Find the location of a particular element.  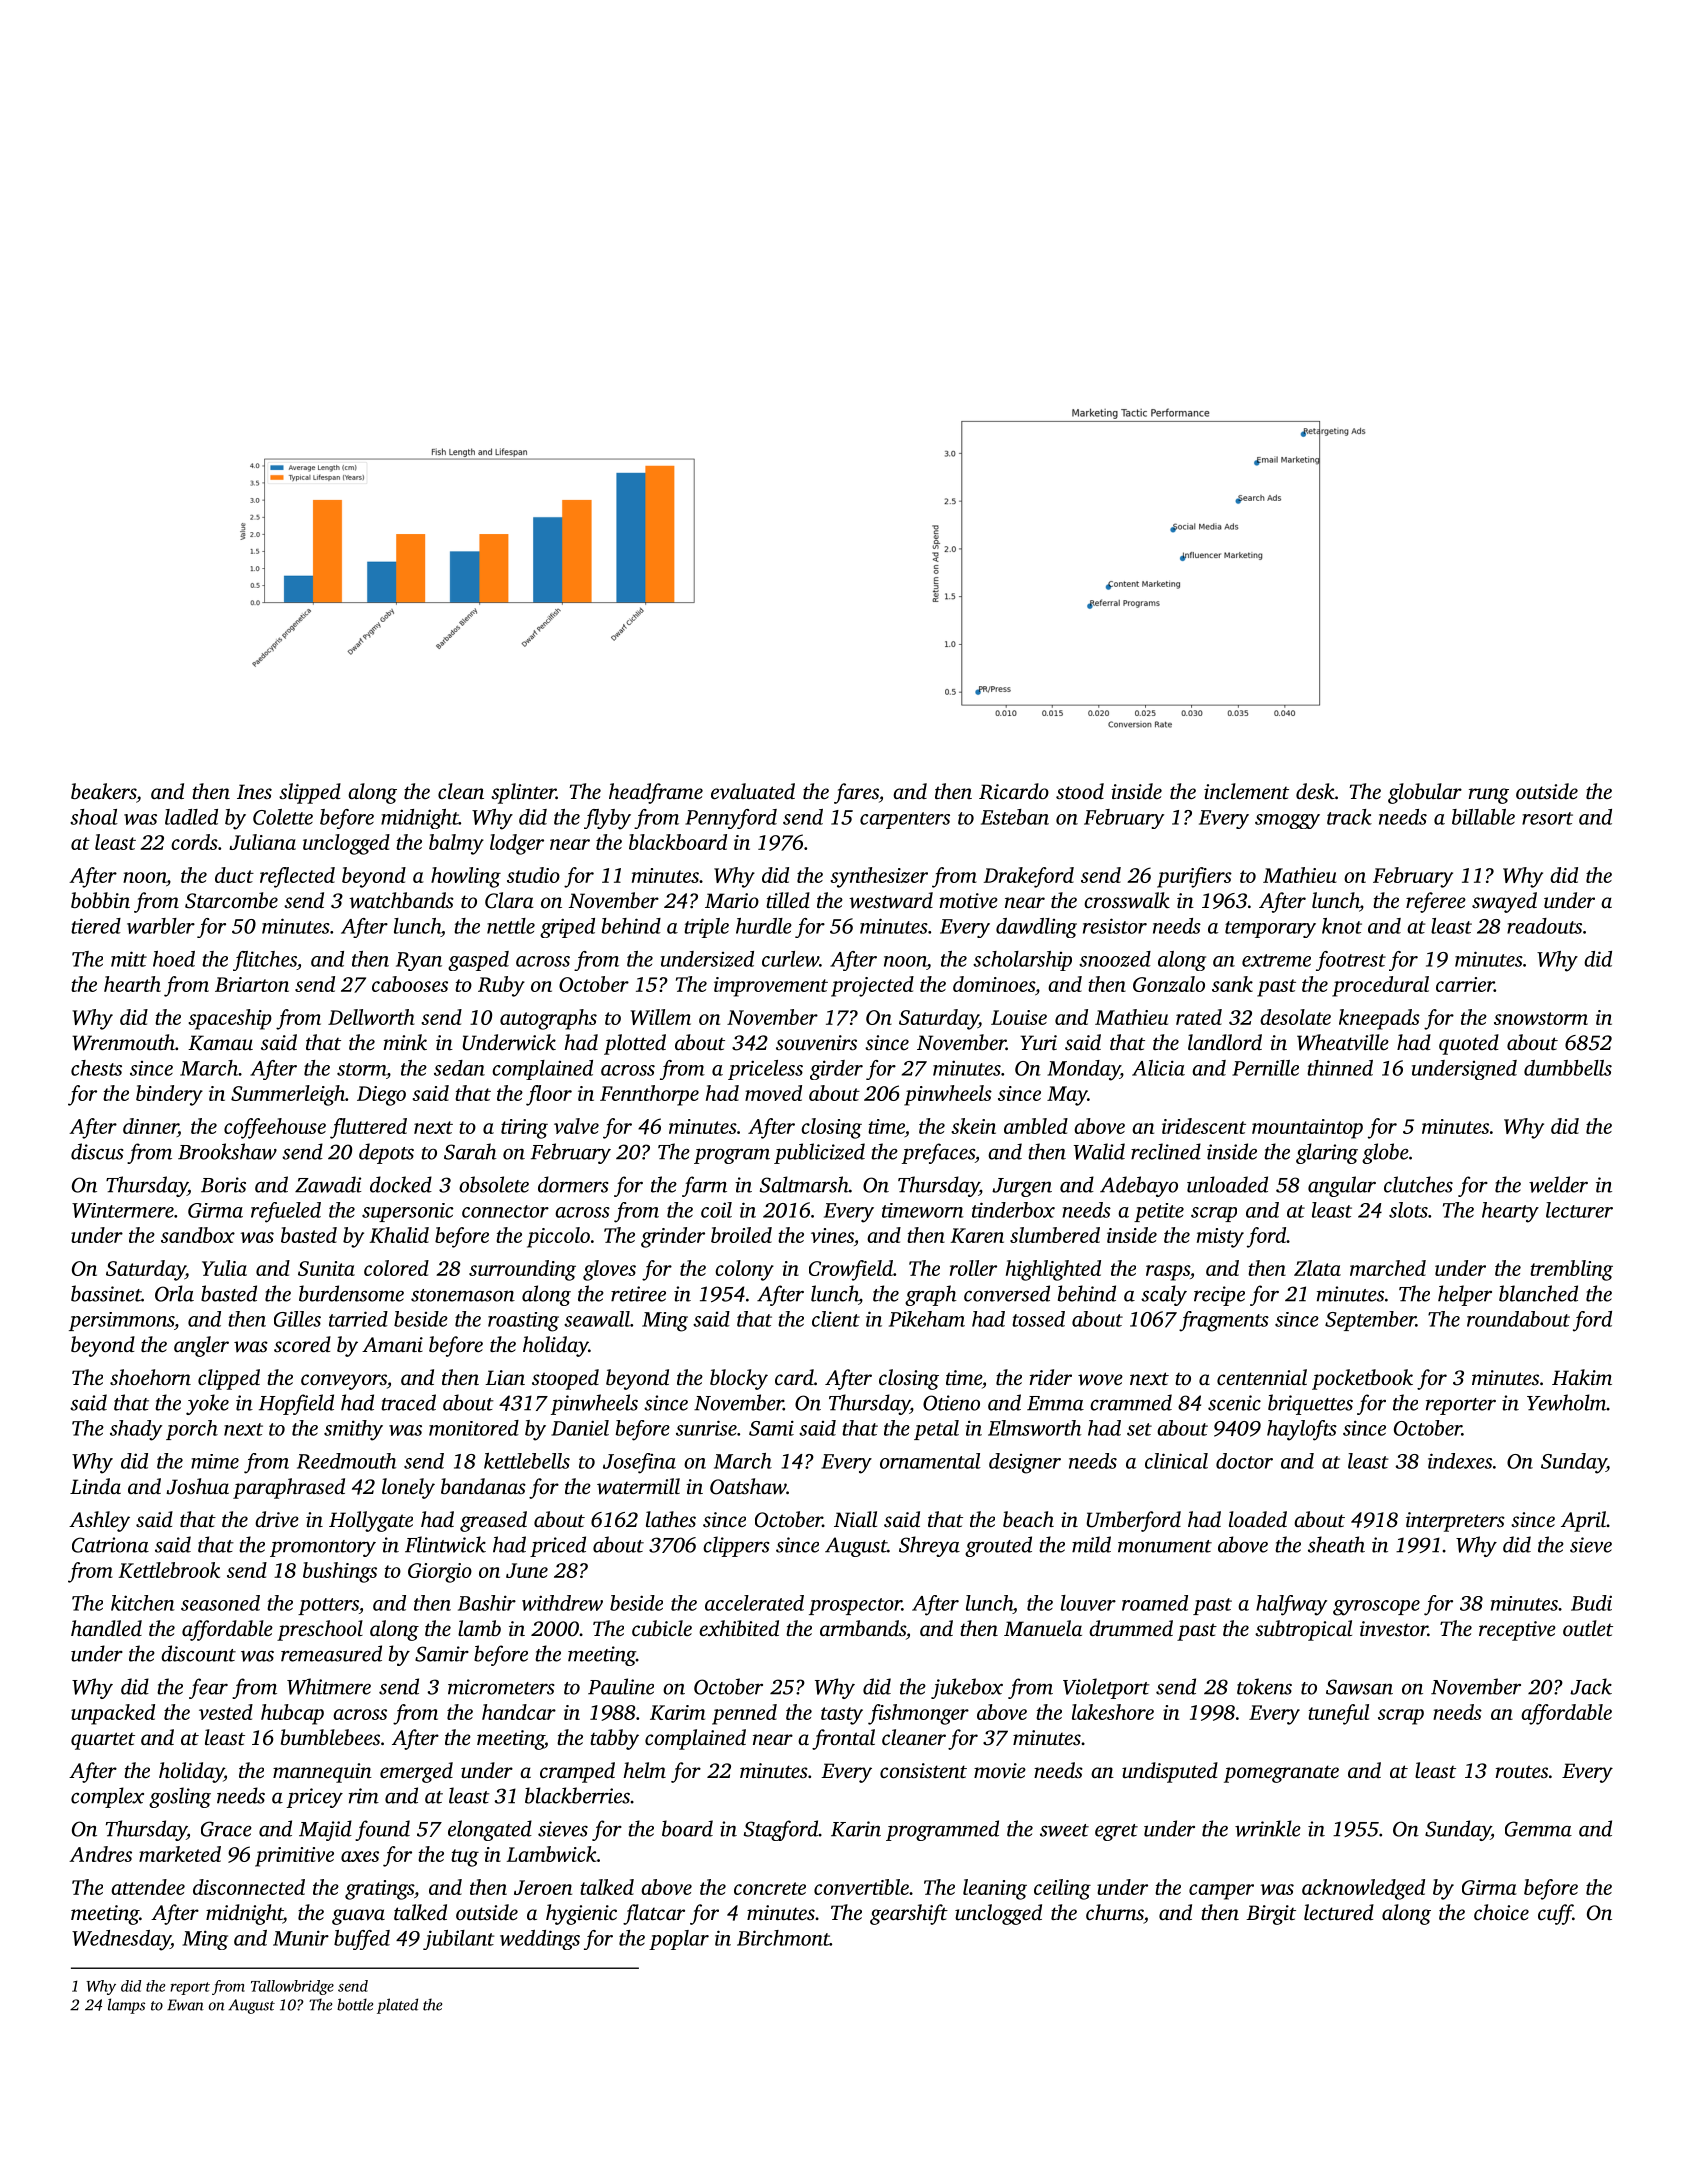

kitchen is located at coordinates (143, 1603).
